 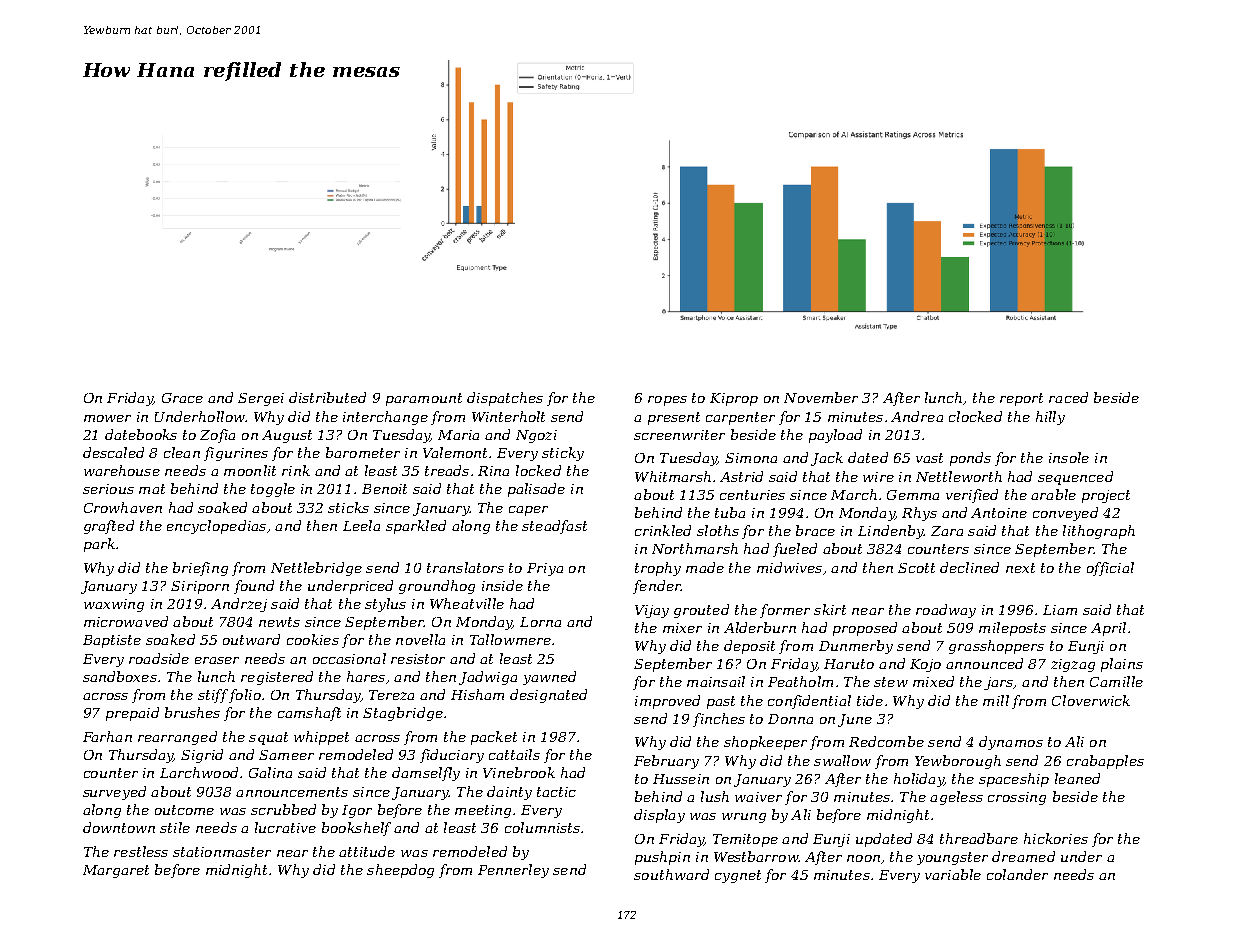 I want to click on mileposts, so click(x=1012, y=629).
